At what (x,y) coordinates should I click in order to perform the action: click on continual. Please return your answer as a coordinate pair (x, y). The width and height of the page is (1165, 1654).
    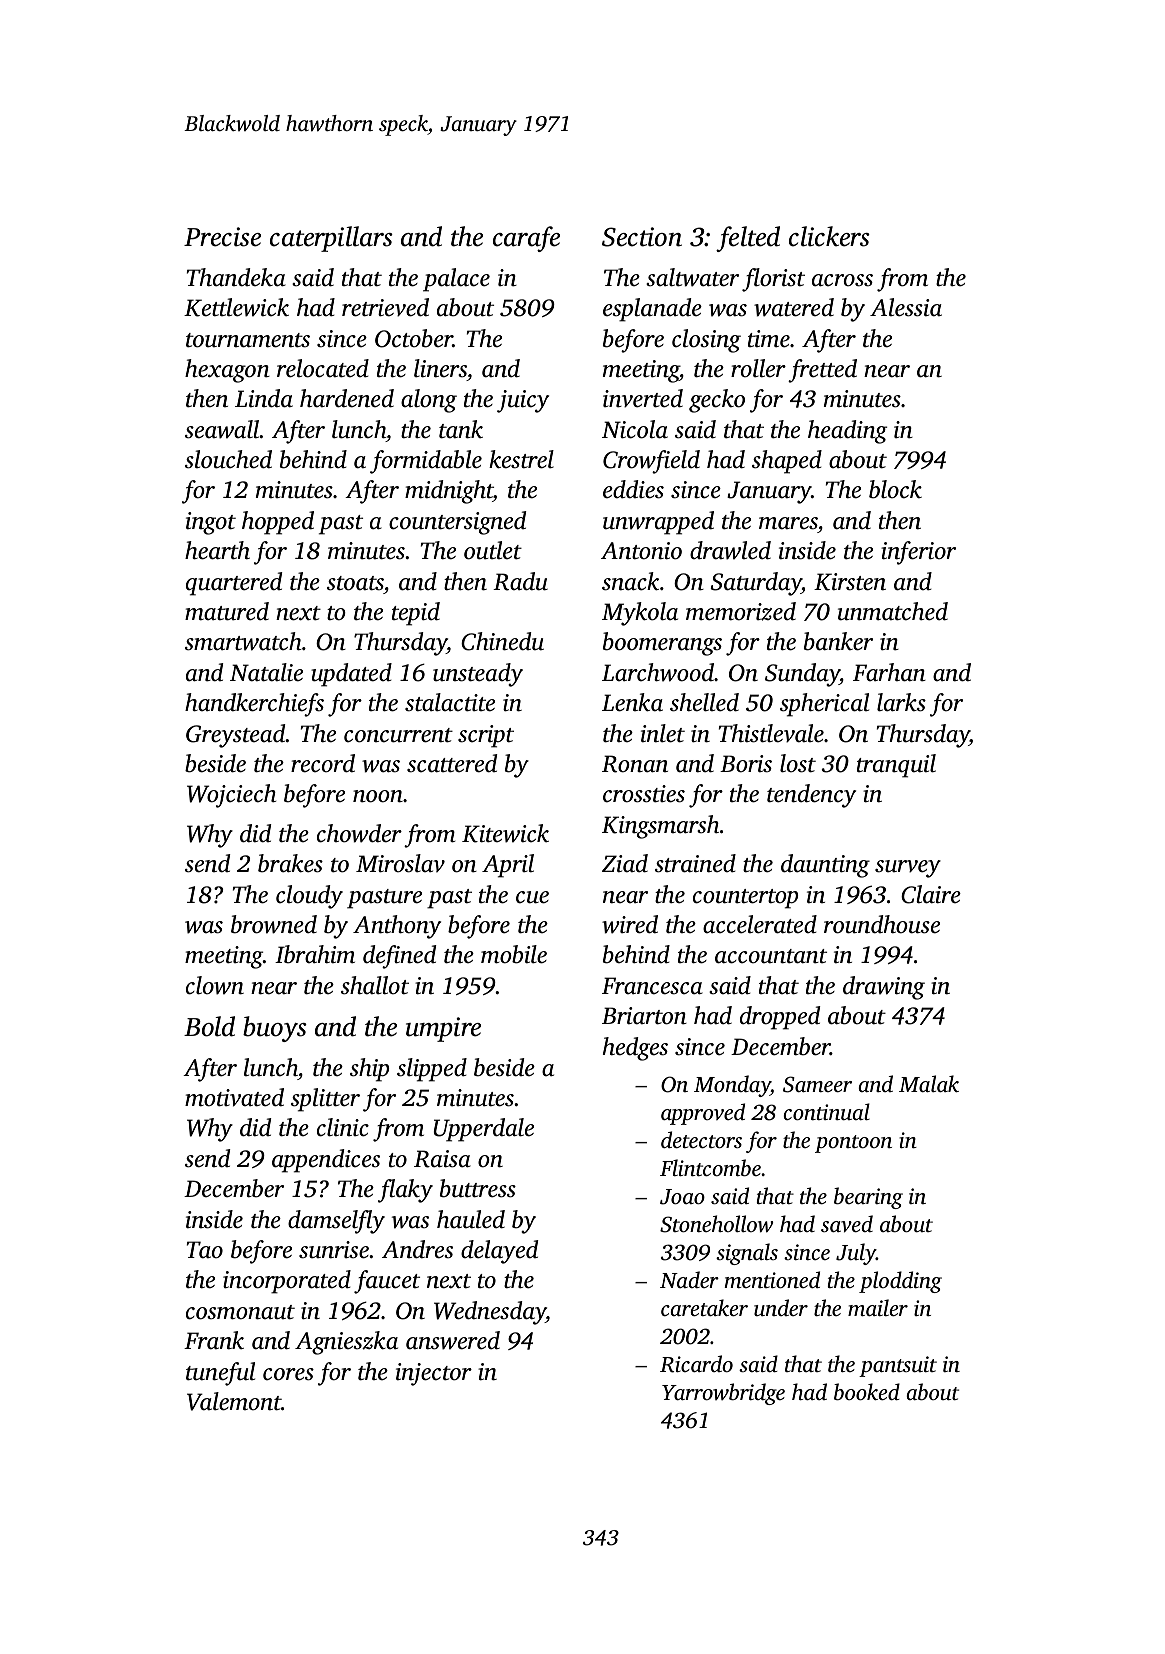
    Looking at the image, I should click on (827, 1111).
